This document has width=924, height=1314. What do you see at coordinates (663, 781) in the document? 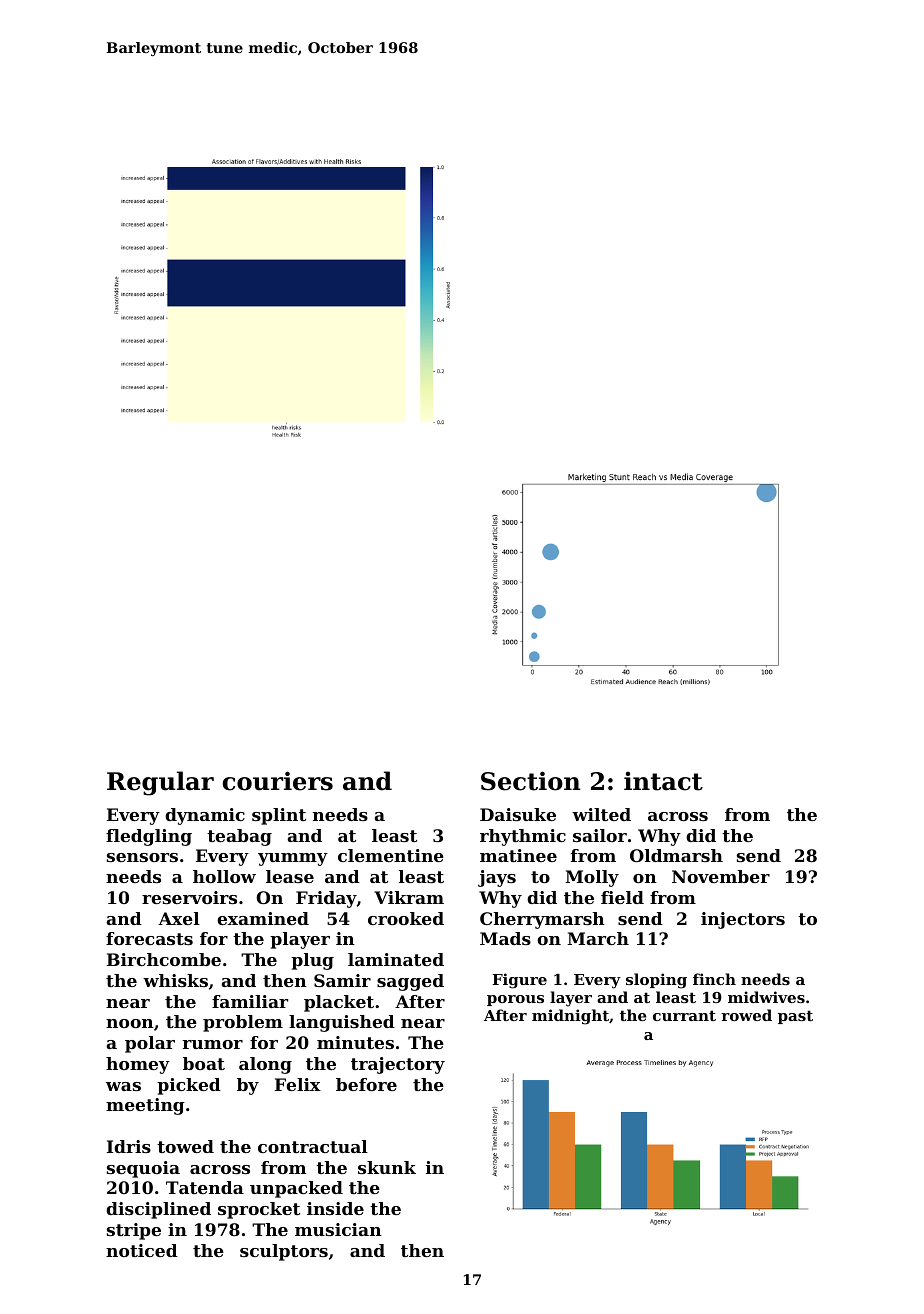
I see `intact` at bounding box center [663, 781].
